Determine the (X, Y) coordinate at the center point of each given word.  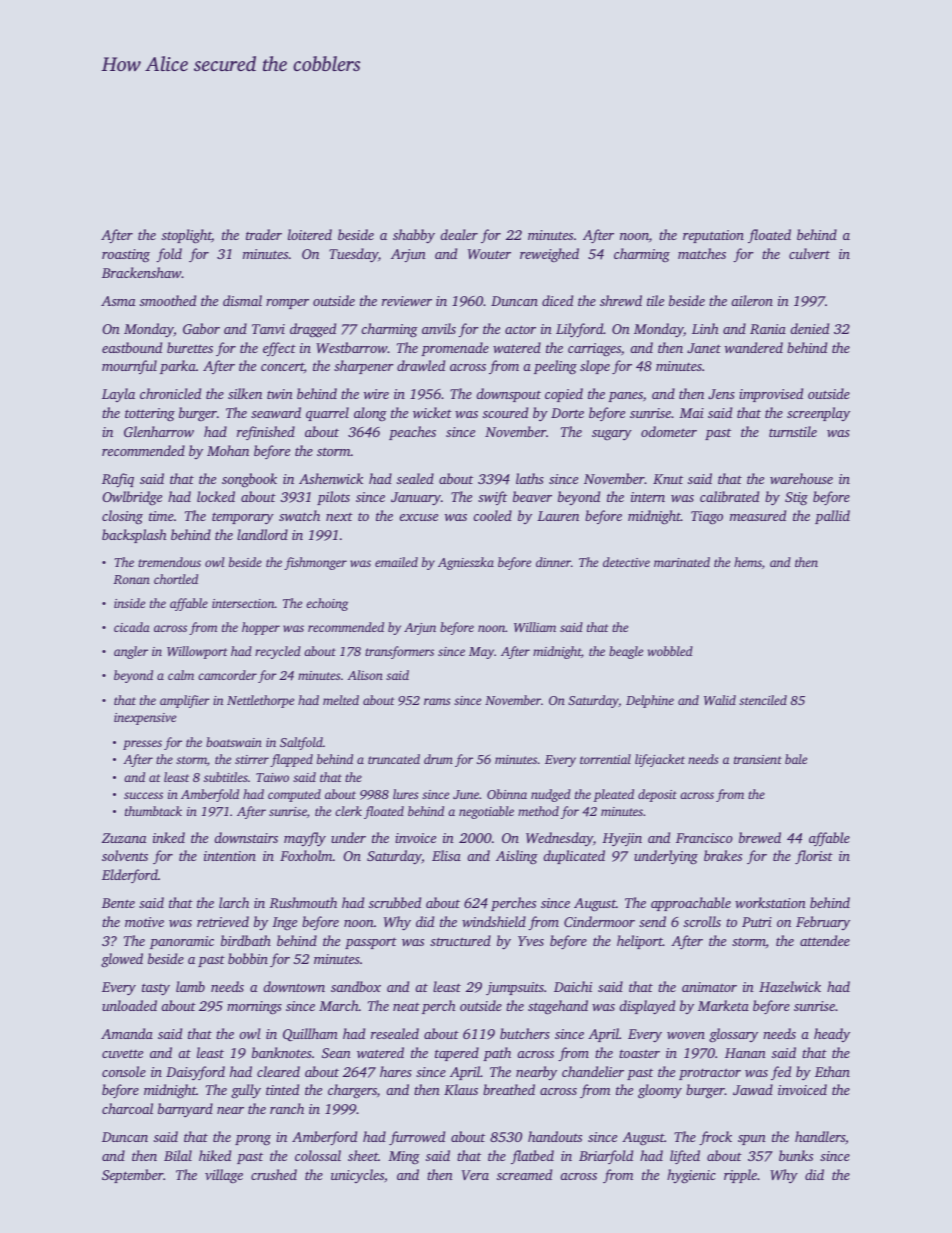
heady (832, 1035)
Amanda (127, 1033)
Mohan (228, 450)
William (535, 627)
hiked (215, 1155)
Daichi (573, 986)
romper (287, 304)
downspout (508, 395)
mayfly (305, 839)
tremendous (169, 562)
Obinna (507, 794)
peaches (412, 433)
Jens (721, 394)
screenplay (818, 414)
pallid (832, 517)
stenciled (763, 700)
